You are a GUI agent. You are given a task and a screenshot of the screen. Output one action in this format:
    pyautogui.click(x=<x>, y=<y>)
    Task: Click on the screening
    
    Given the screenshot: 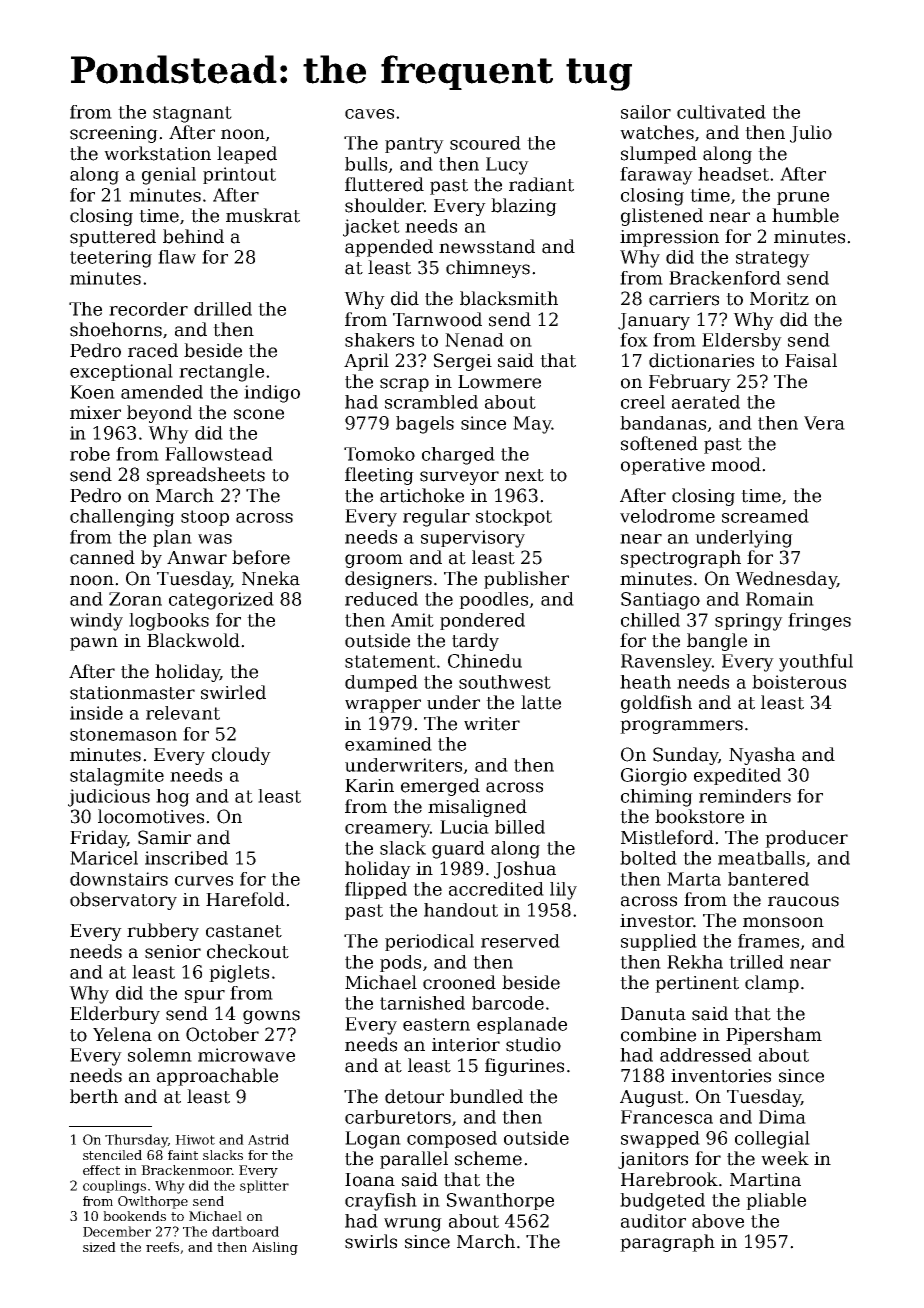 What is the action you would take?
    pyautogui.click(x=114, y=134)
